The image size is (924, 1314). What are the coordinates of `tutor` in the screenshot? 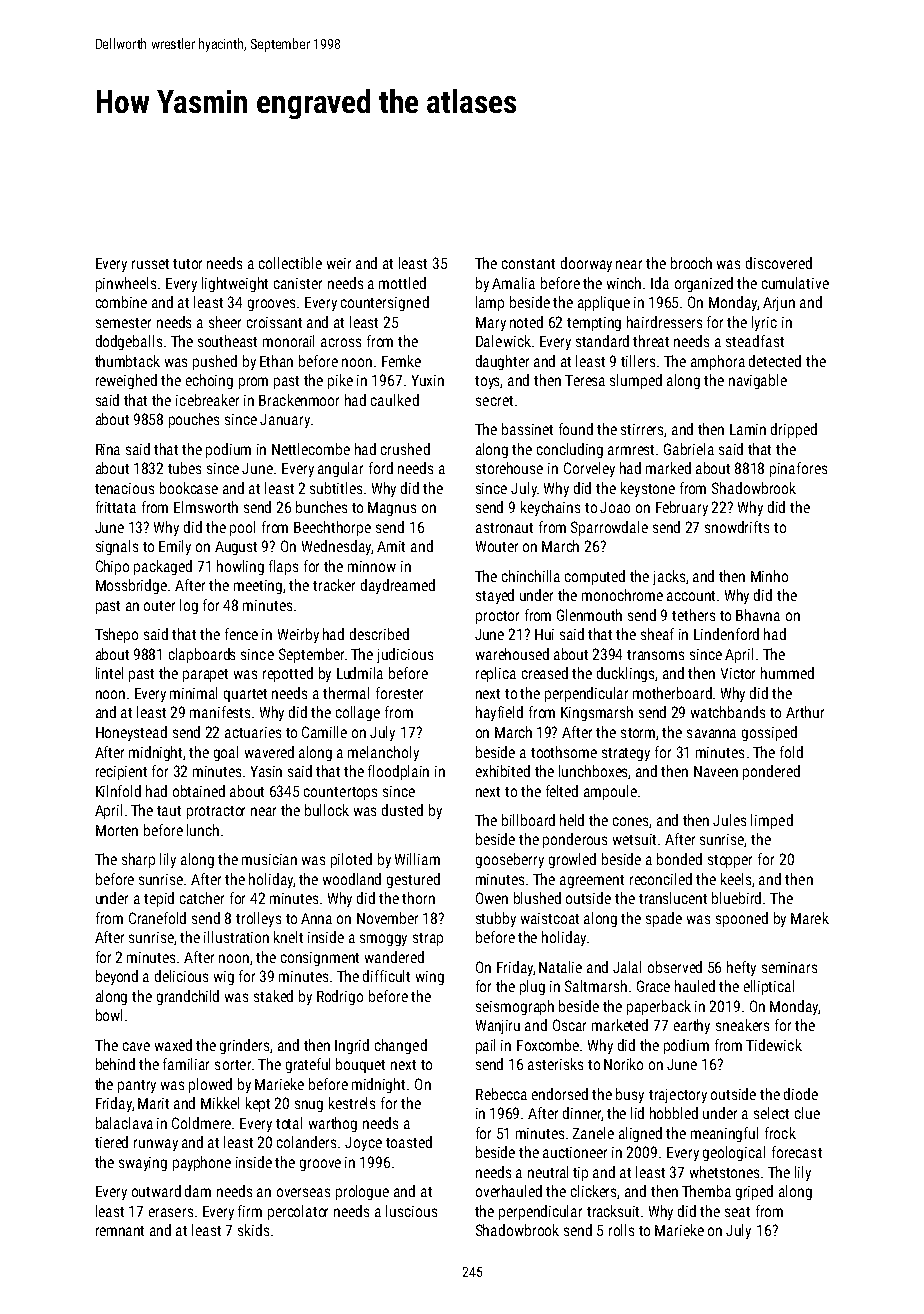 It's located at (187, 264).
